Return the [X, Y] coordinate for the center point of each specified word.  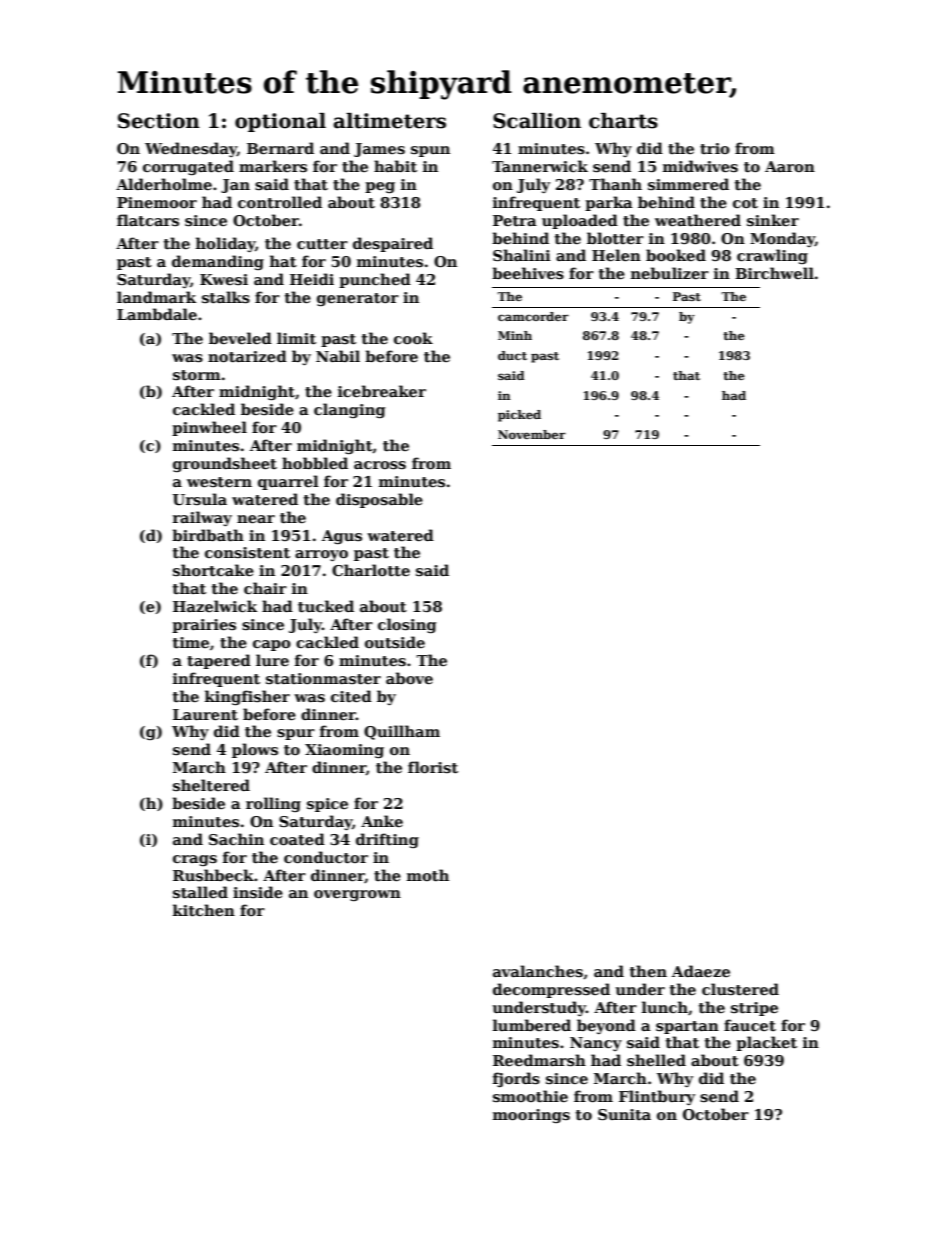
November [532, 434]
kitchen [204, 910]
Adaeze [701, 971]
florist [433, 767]
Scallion [537, 121]
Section [159, 121]
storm [197, 375]
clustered [740, 989]
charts [623, 121]
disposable [379, 500]
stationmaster [323, 678]
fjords [516, 1079]
